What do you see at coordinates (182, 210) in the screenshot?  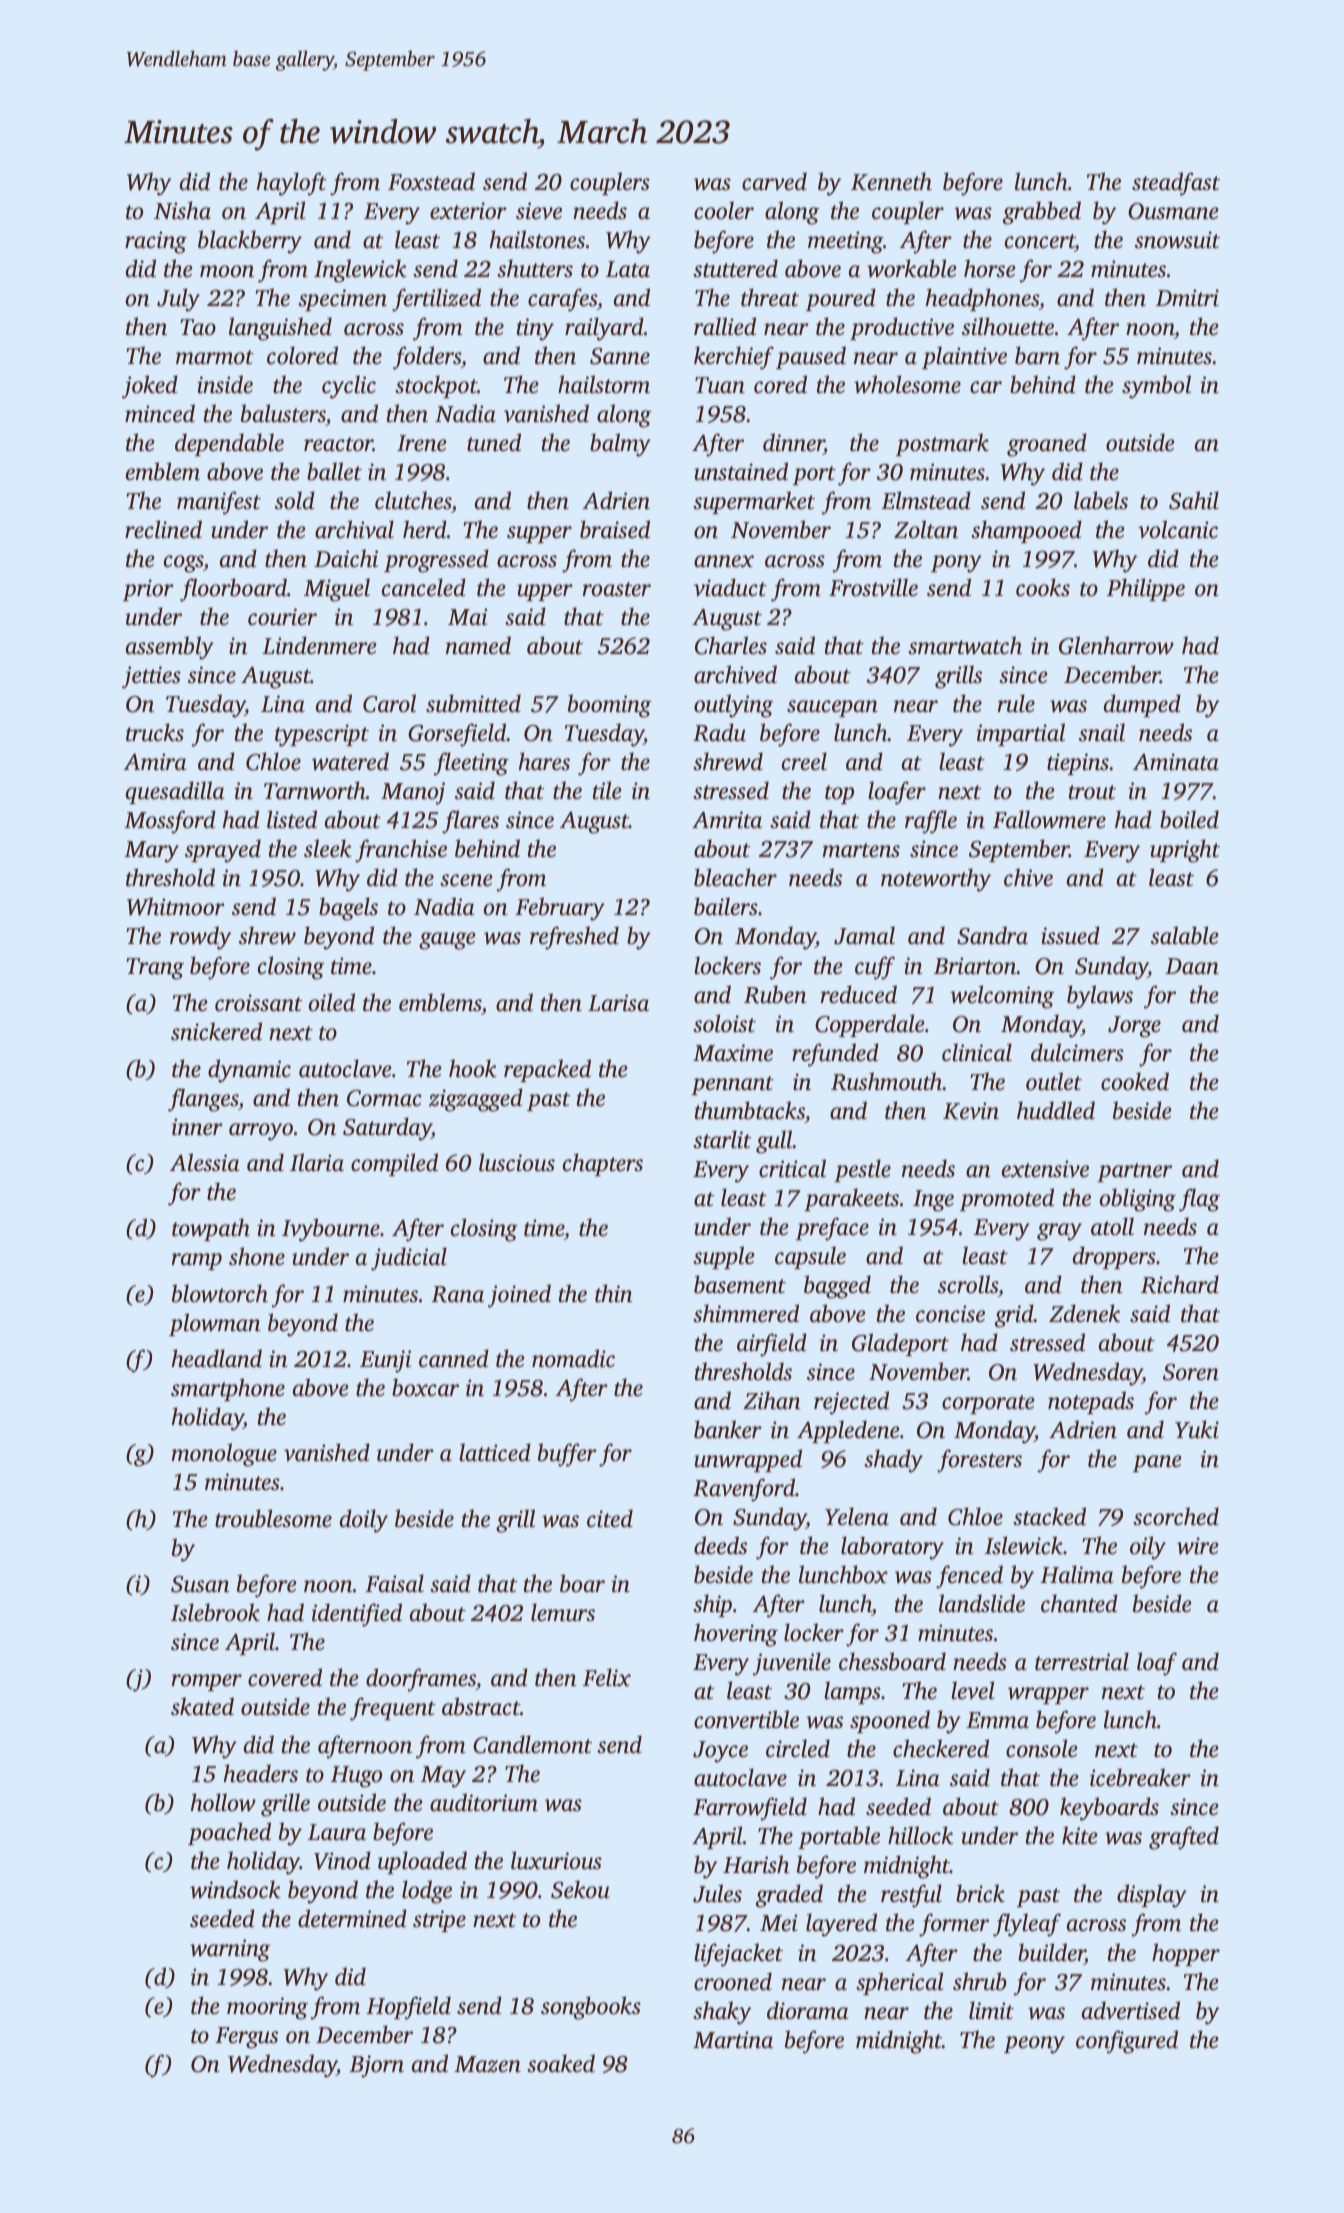 I see `Nisha` at bounding box center [182, 210].
